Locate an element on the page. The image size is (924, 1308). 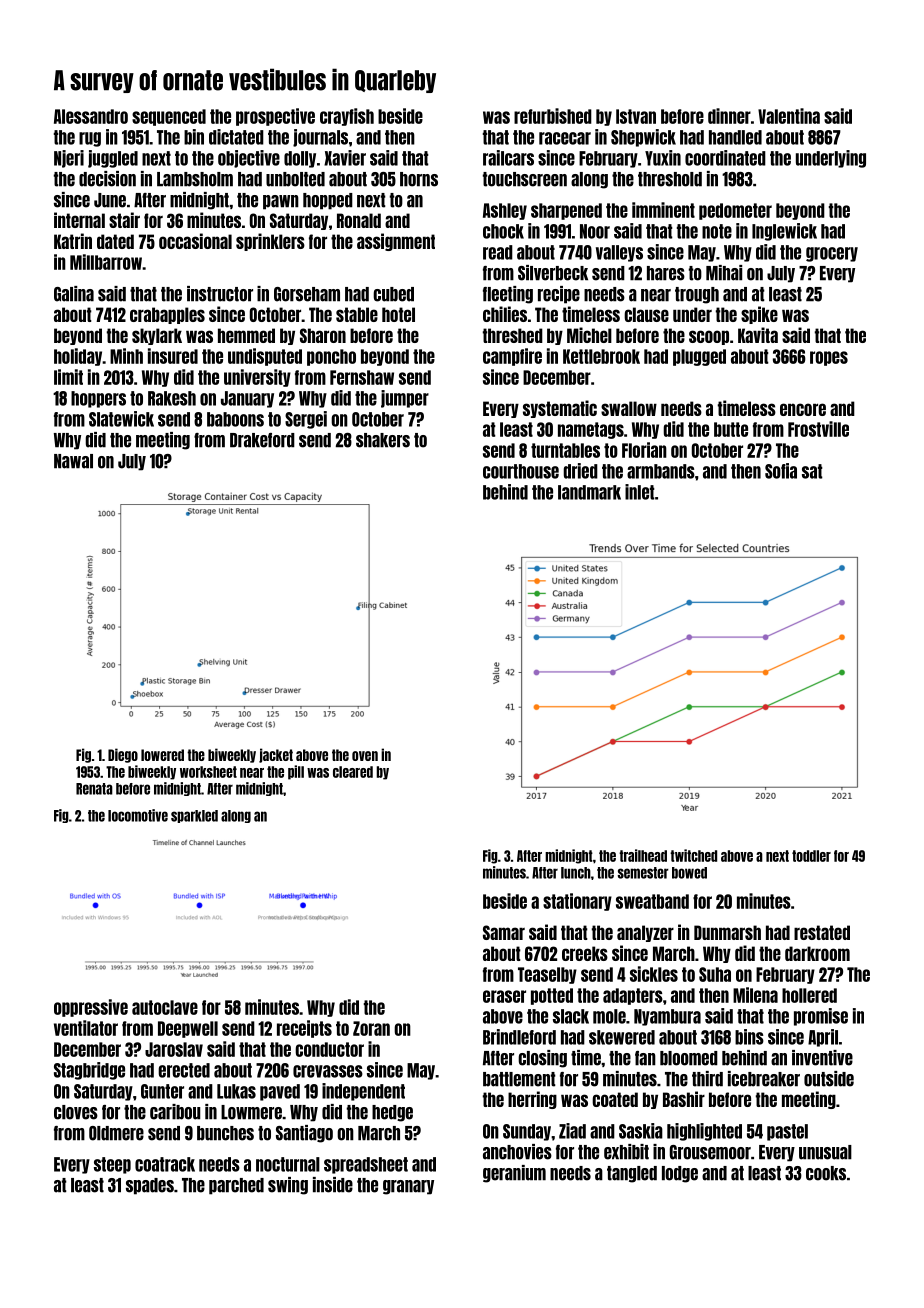
Ziad is located at coordinates (572, 1131).
